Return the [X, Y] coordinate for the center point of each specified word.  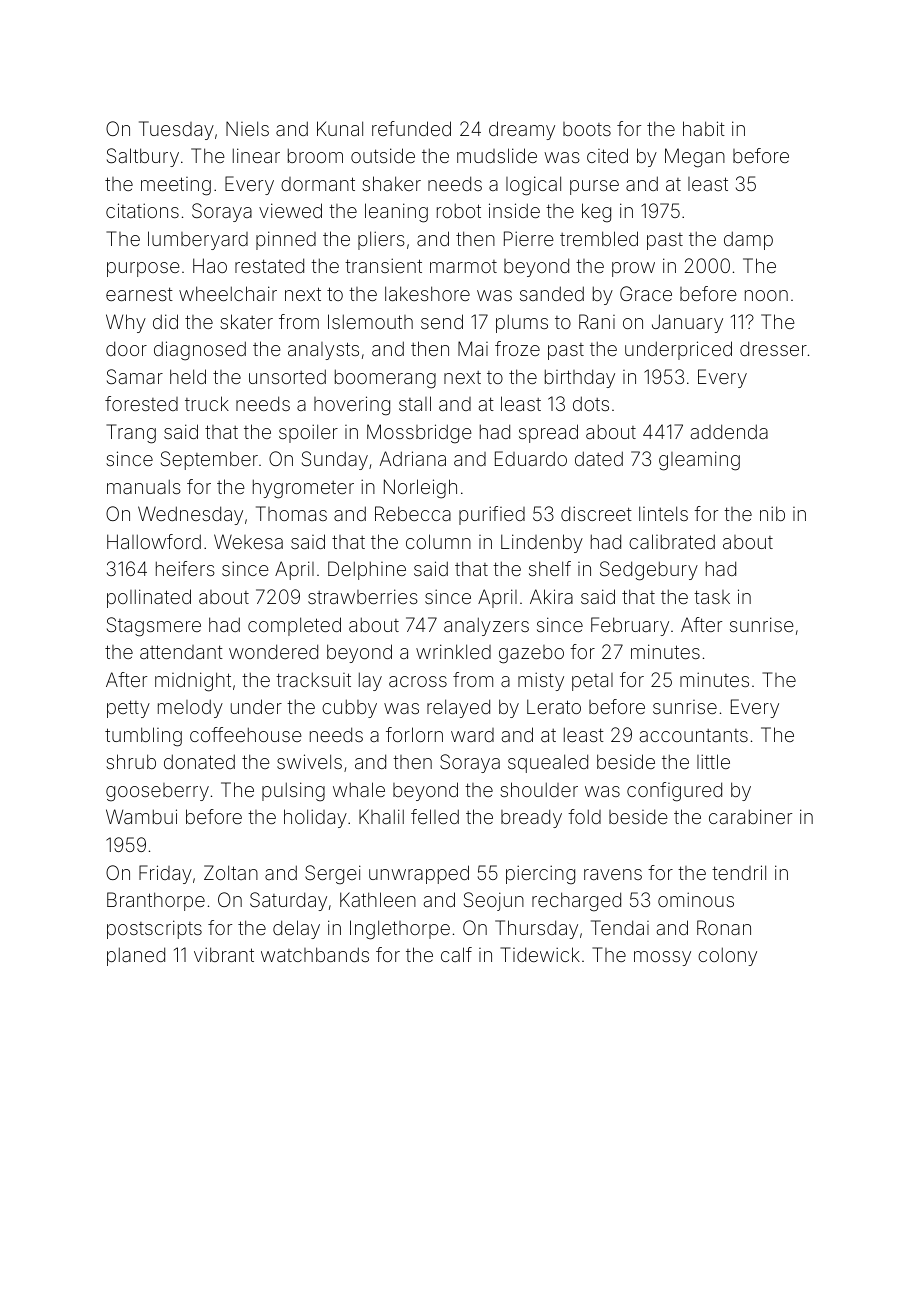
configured [674, 792]
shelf [550, 568]
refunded [411, 128]
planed [136, 956]
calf [456, 954]
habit [704, 128]
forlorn [414, 734]
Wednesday [190, 515]
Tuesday [176, 130]
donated [199, 761]
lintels [663, 513]
